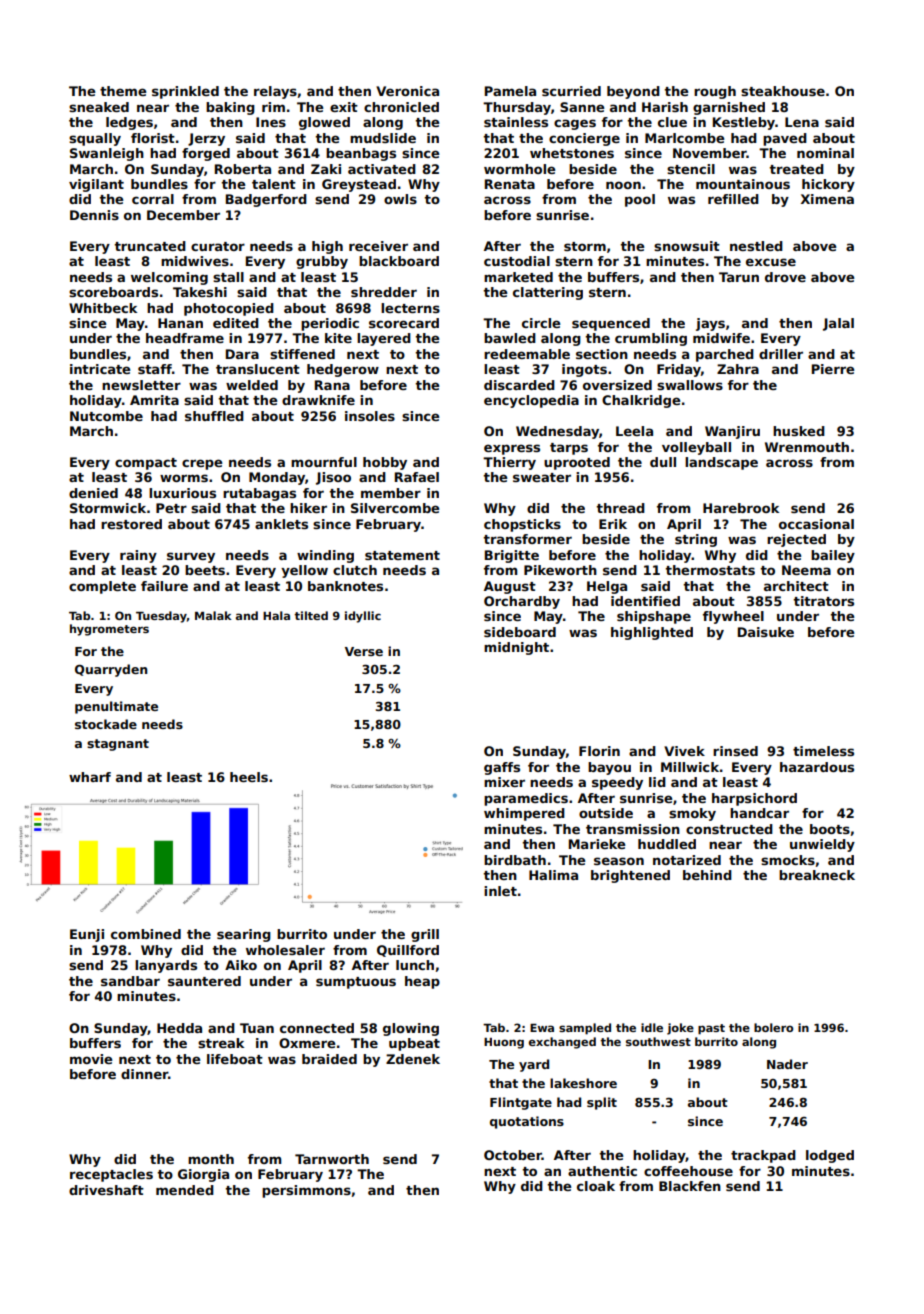 The image size is (924, 1314). I want to click on stockade, so click(106, 724).
